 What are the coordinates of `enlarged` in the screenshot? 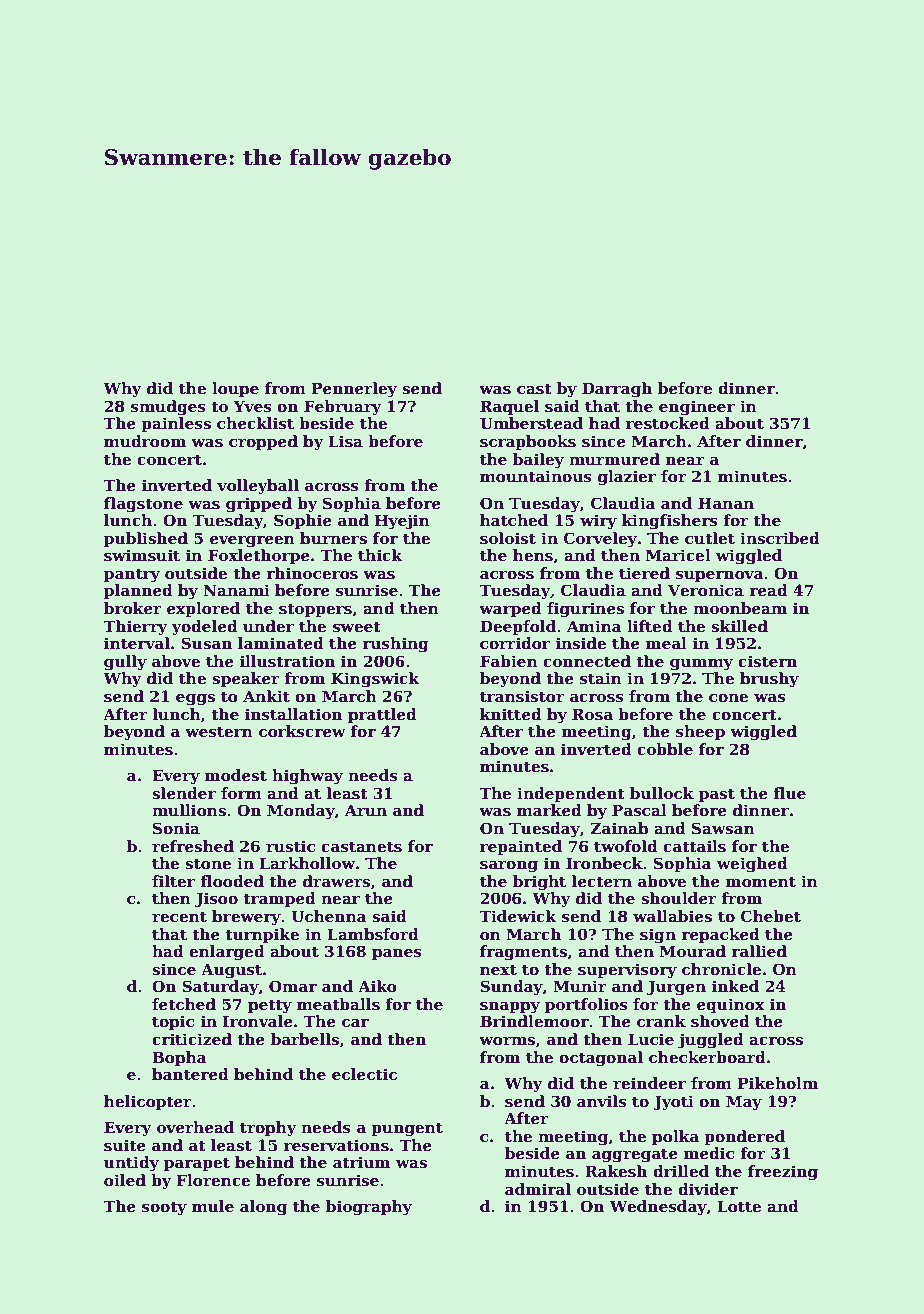 It's located at (227, 953).
